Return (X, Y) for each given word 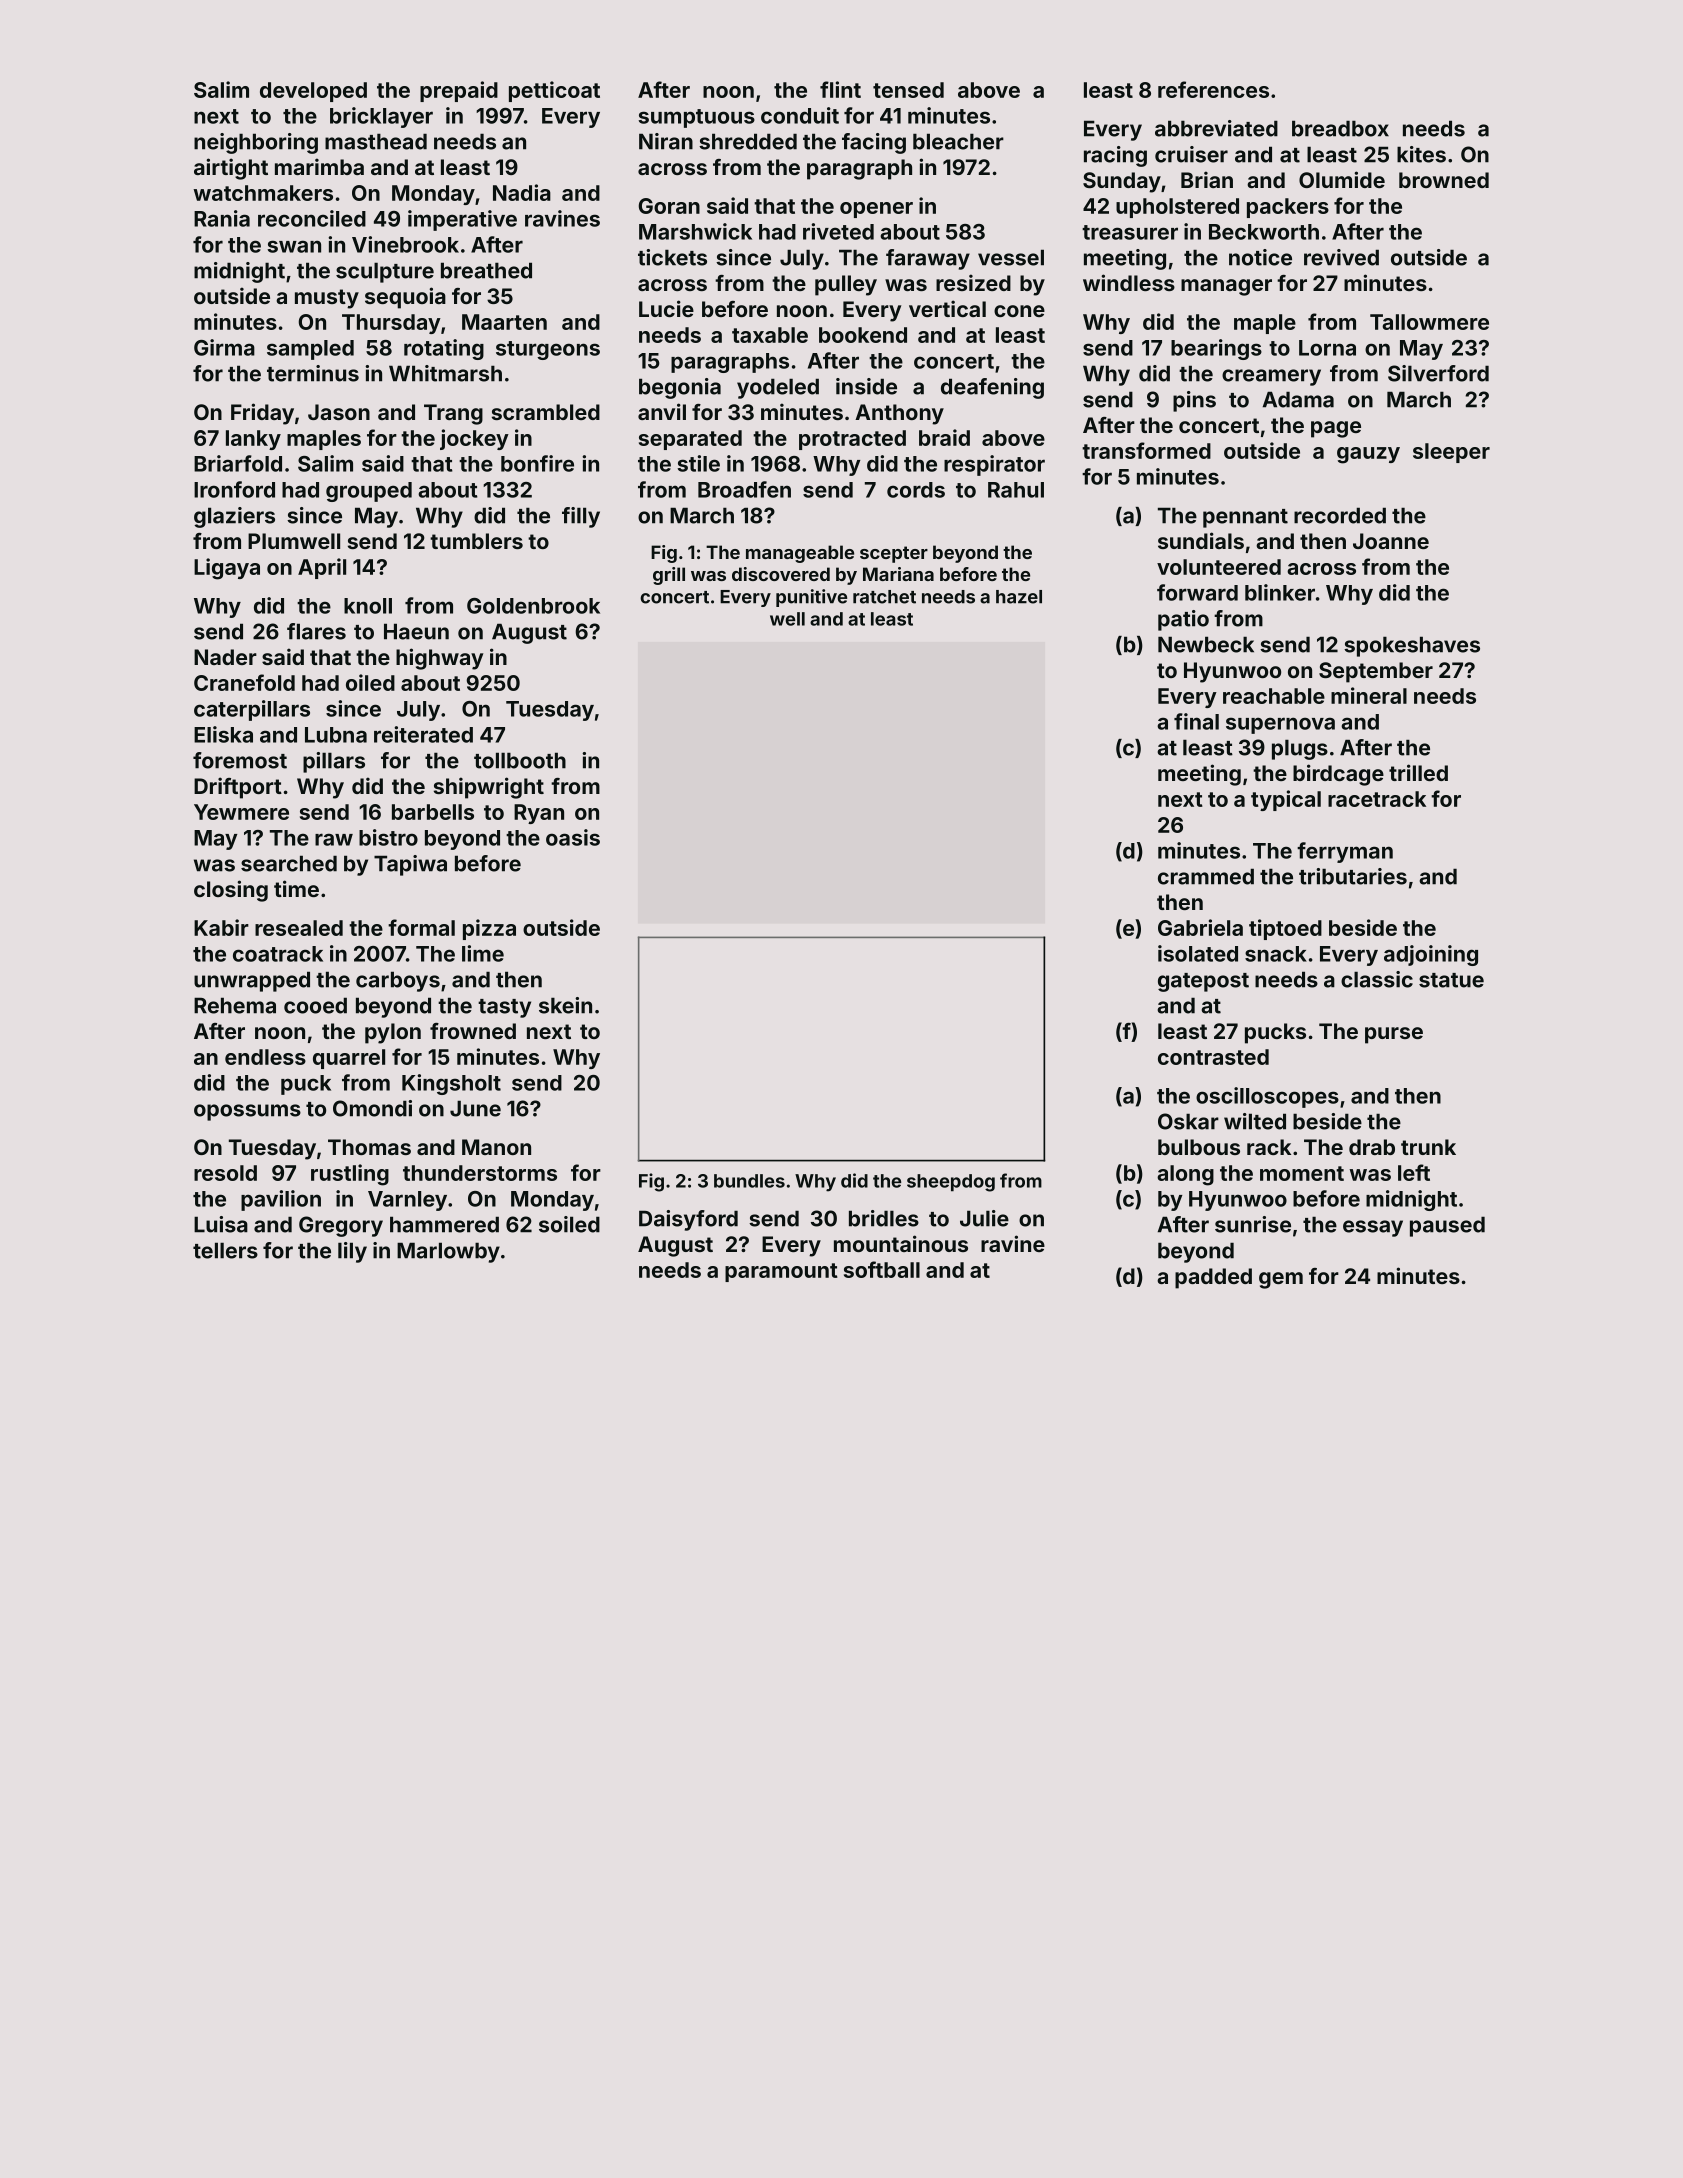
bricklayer (381, 117)
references (1213, 89)
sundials (1201, 540)
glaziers (234, 517)
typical (1286, 800)
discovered (781, 574)
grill (669, 576)
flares (316, 631)
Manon (496, 1147)
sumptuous (696, 118)
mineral (1369, 695)
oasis (573, 837)
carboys (398, 981)
